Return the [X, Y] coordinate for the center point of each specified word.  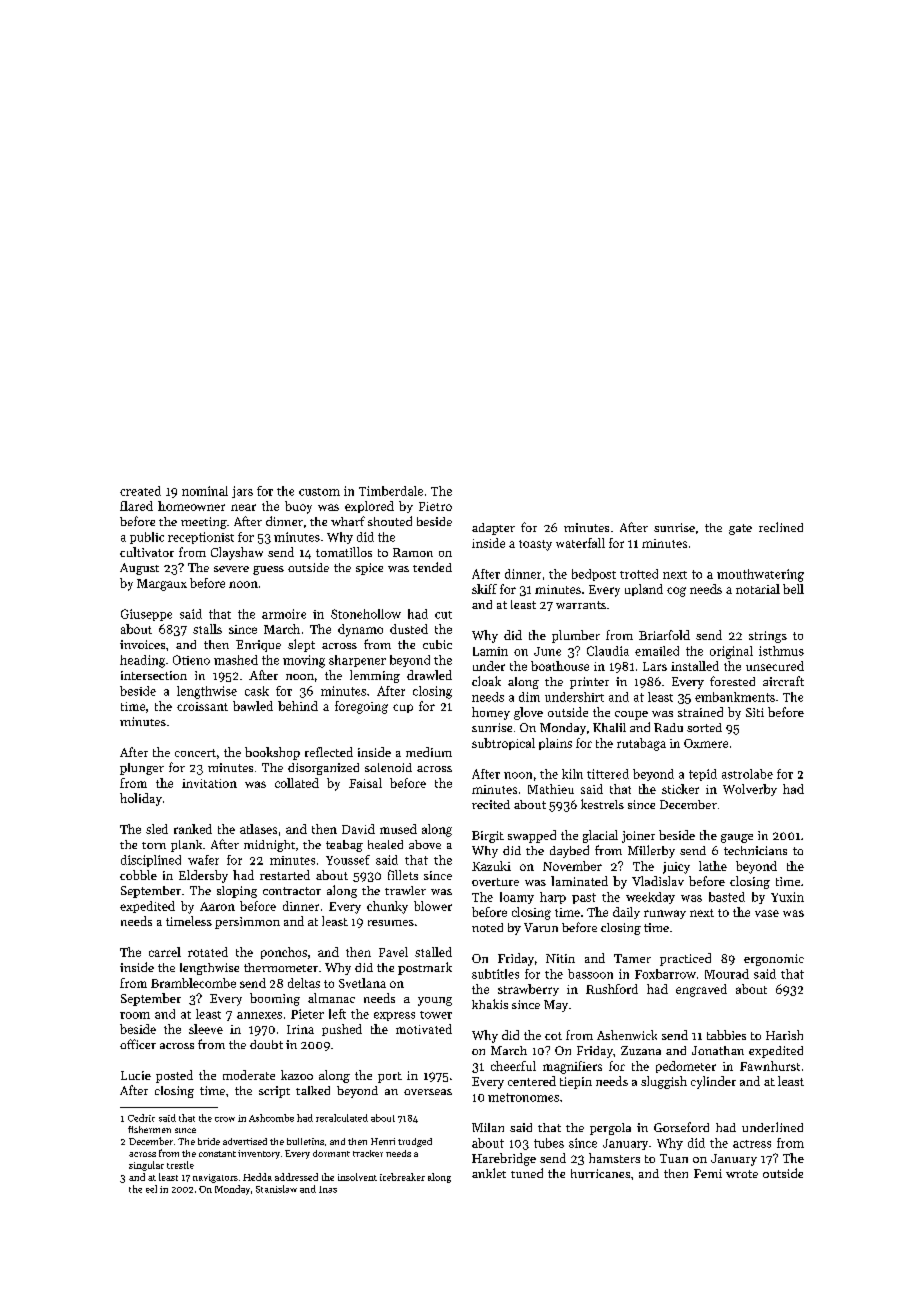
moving [304, 661]
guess [268, 570]
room [135, 1015]
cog [676, 592]
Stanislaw [276, 1189]
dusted [409, 629]
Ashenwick [627, 1035]
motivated [424, 1029]
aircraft [783, 681]
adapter [493, 529]
